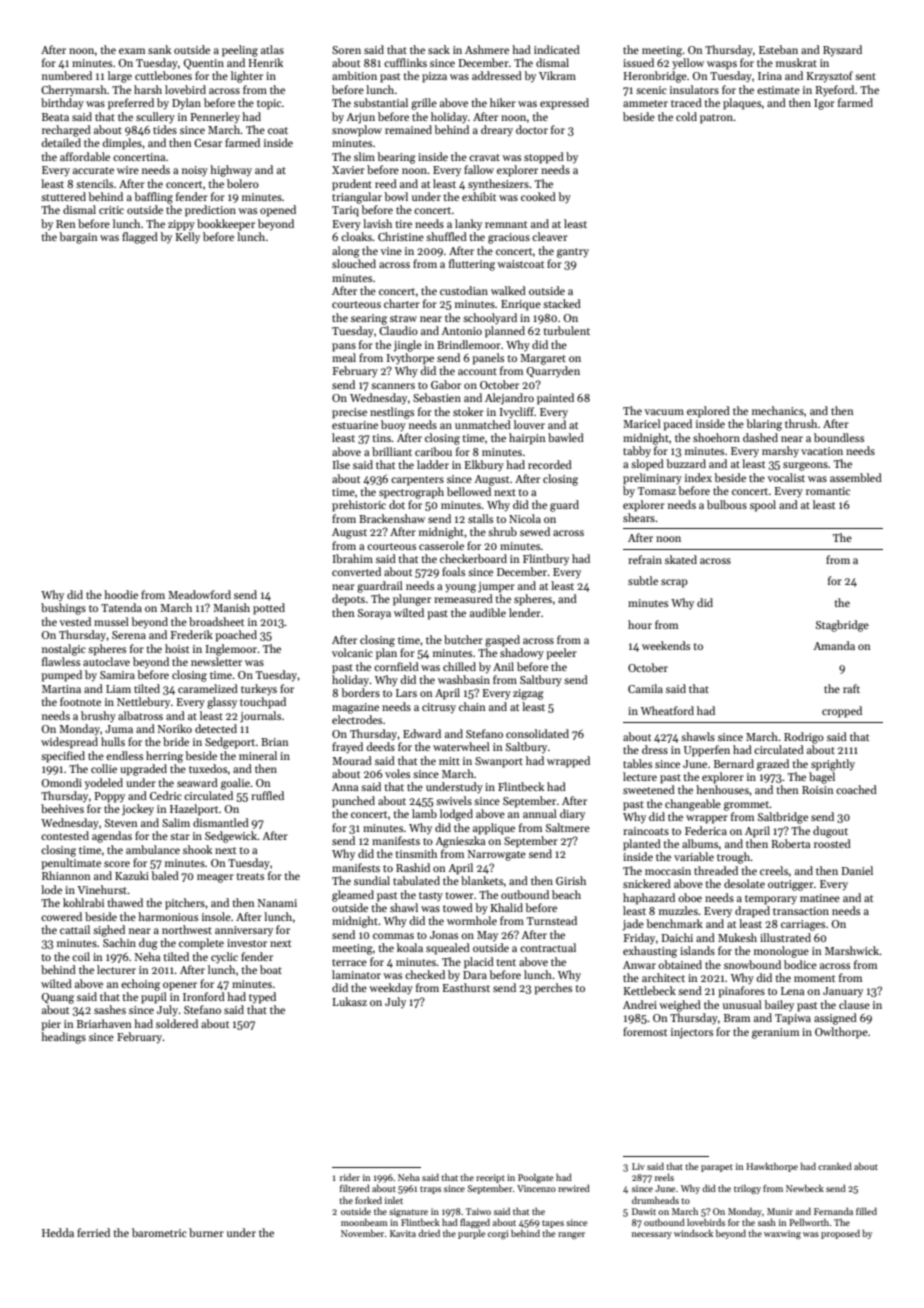  What do you see at coordinates (573, 253) in the screenshot?
I see `gantry` at bounding box center [573, 253].
